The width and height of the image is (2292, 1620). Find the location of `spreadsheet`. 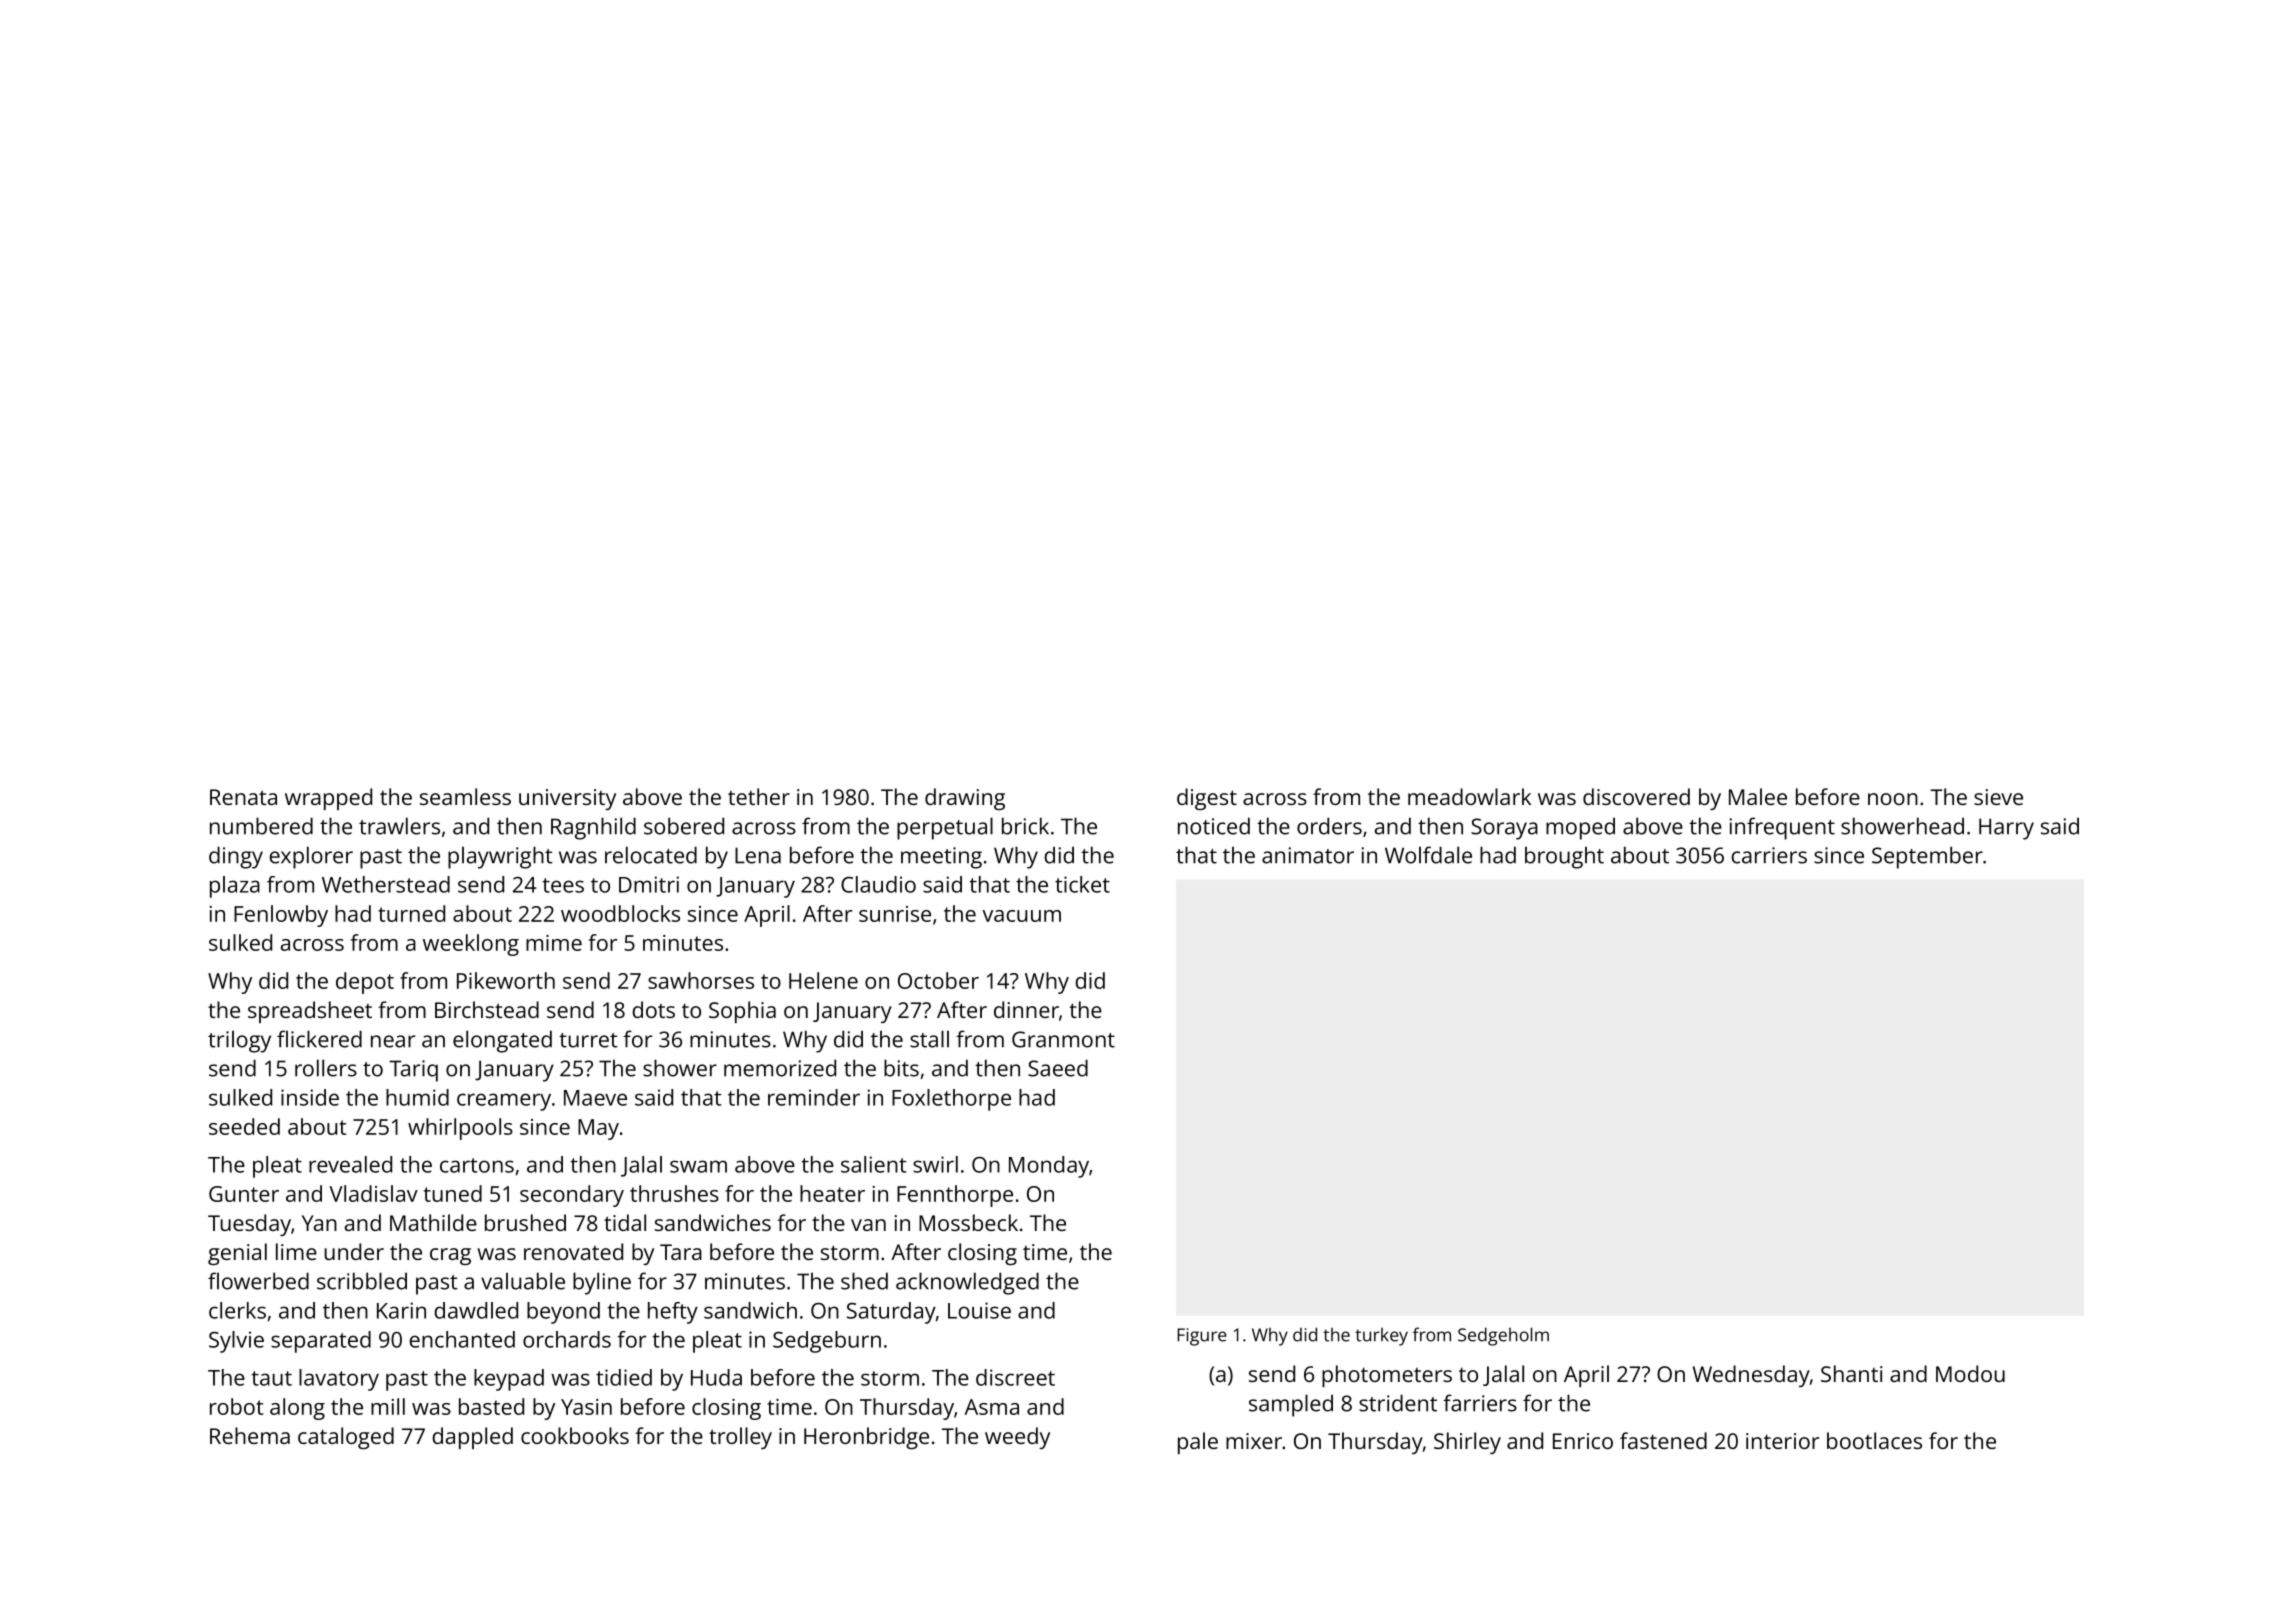

spreadsheet is located at coordinates (310, 1012).
